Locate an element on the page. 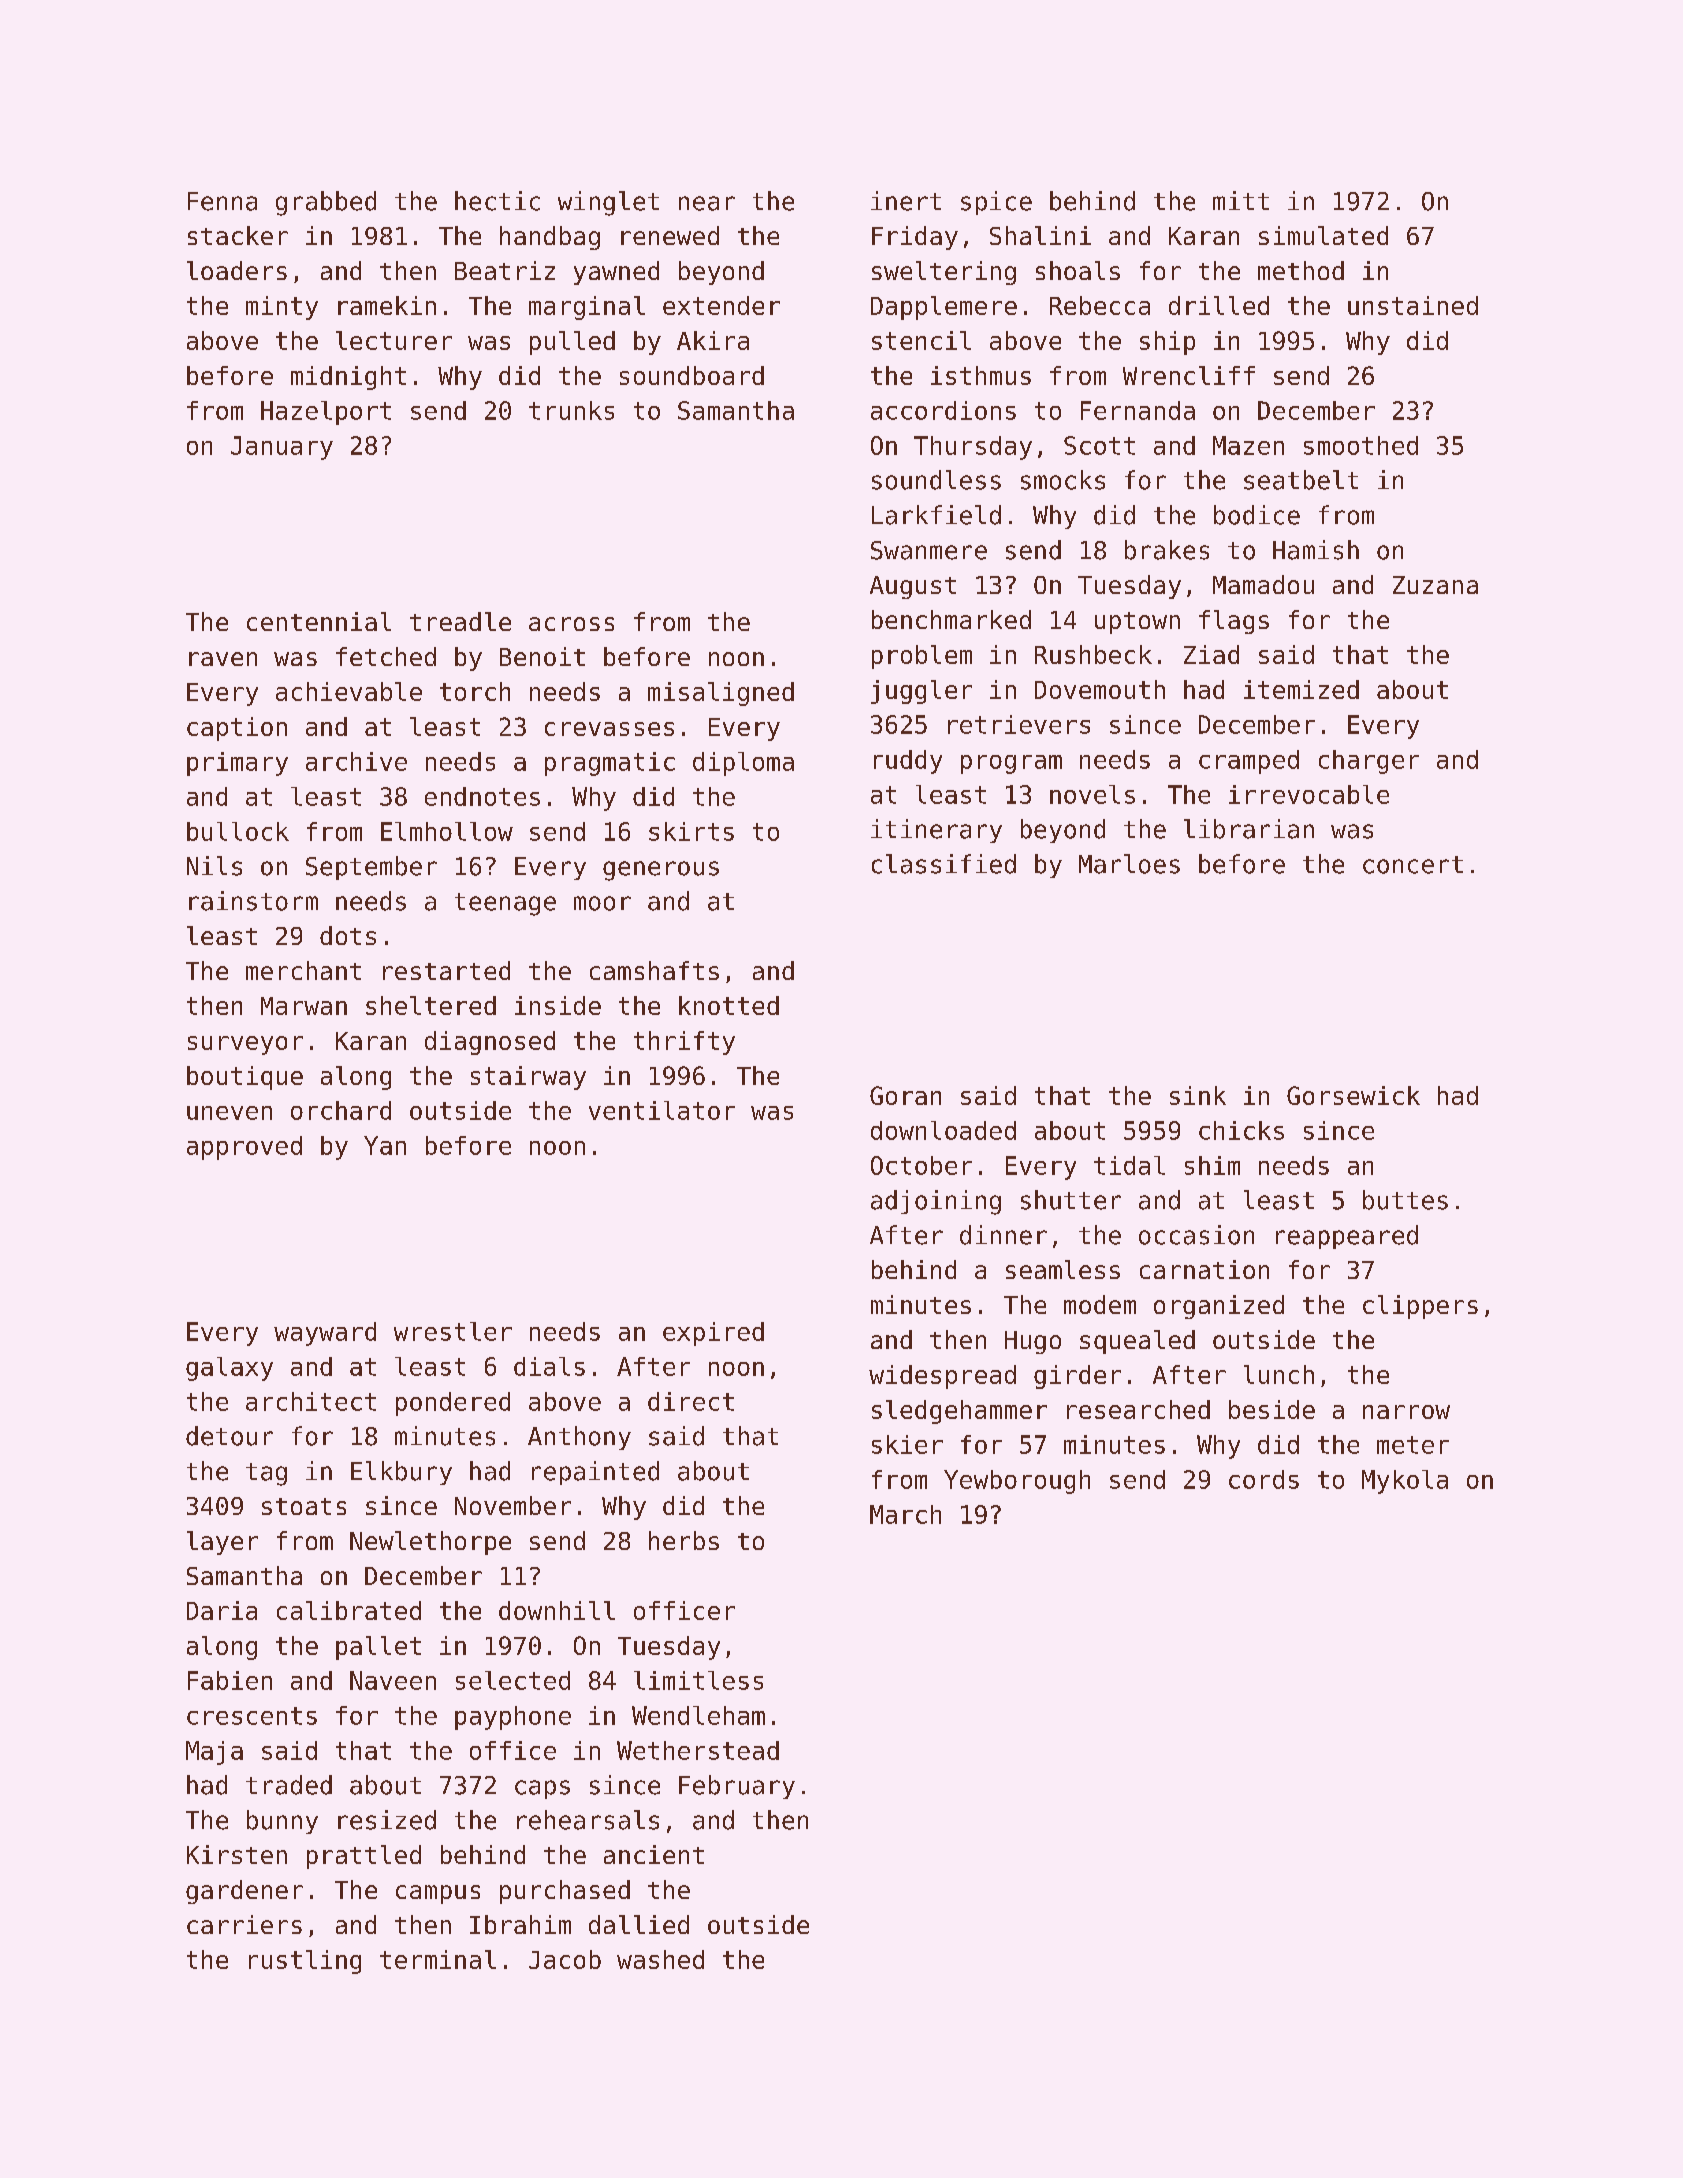 The height and width of the document is (2178, 1683). misaligned is located at coordinates (721, 694).
